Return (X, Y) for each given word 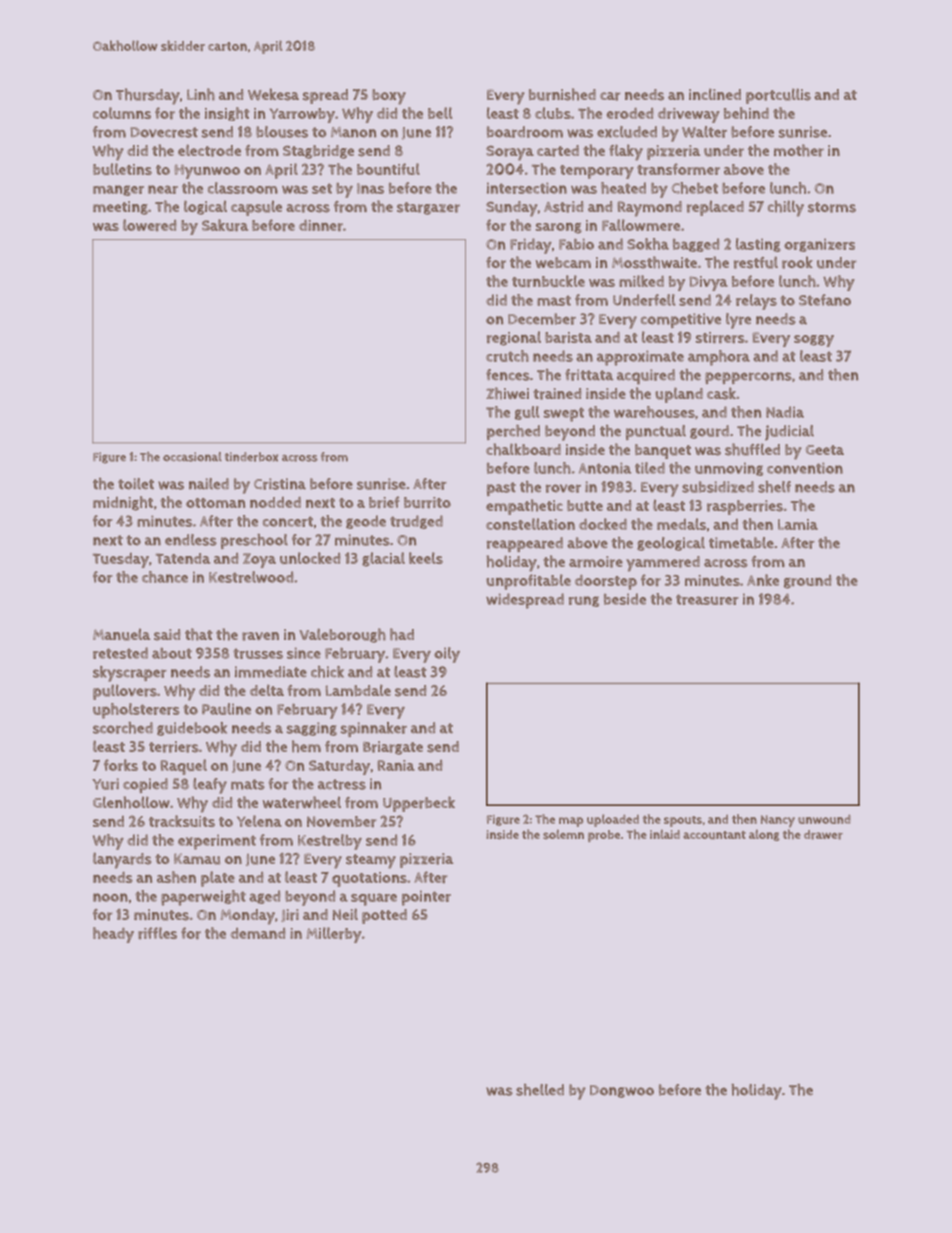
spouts (683, 821)
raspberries (745, 507)
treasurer (707, 599)
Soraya (510, 153)
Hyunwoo (207, 171)
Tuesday (121, 560)
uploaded (613, 820)
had (402, 634)
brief (384, 502)
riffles (157, 933)
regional (514, 338)
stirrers (720, 338)
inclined (715, 94)
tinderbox (251, 457)
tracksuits (182, 821)
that (199, 634)
